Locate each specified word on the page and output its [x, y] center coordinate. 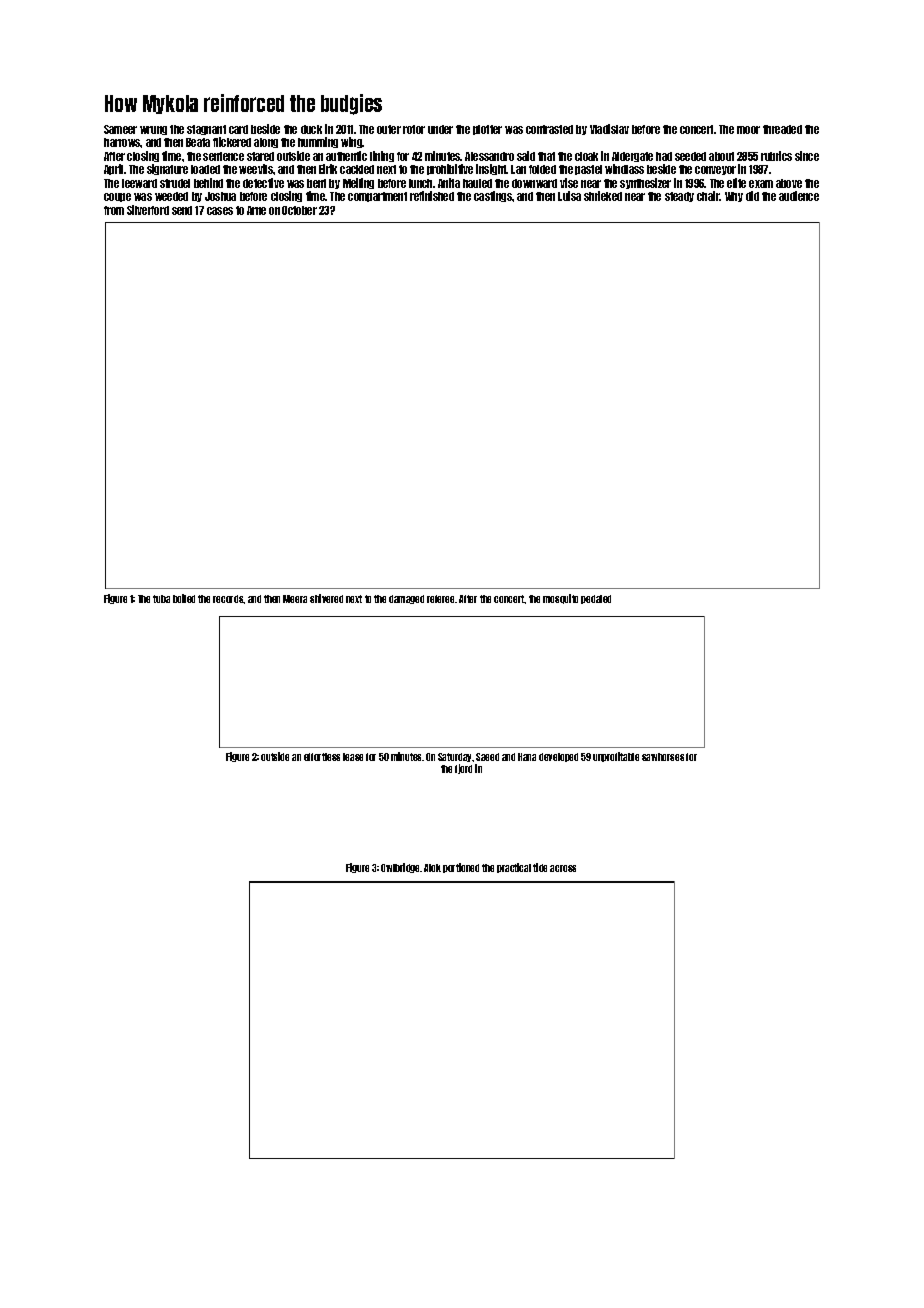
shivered [326, 598]
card [238, 129]
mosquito [560, 599]
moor [748, 130]
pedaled [596, 599]
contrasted [549, 129]
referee [440, 599]
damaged [406, 599]
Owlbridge [400, 868]
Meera [295, 599]
